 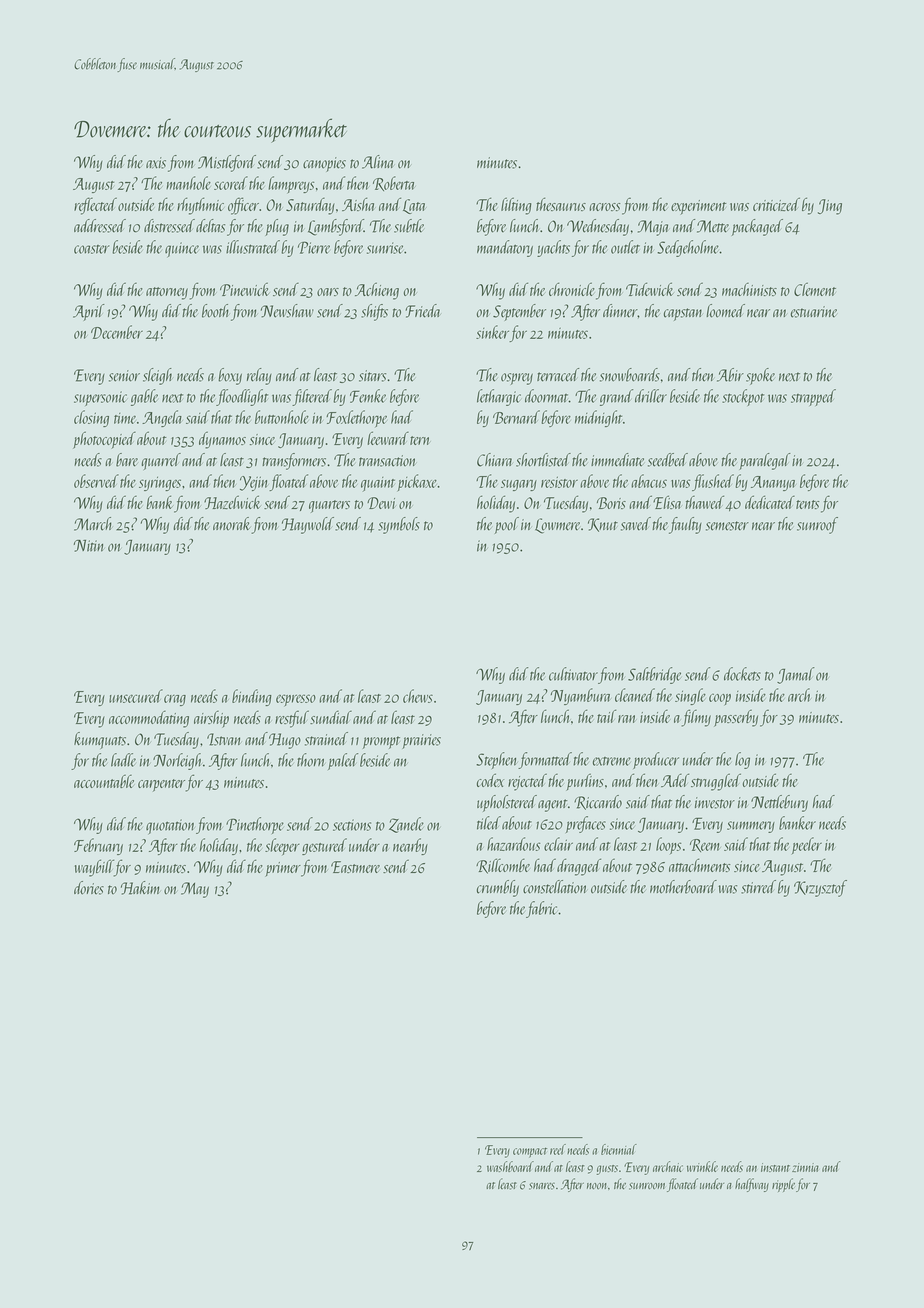 I want to click on Alina, so click(x=377, y=162).
